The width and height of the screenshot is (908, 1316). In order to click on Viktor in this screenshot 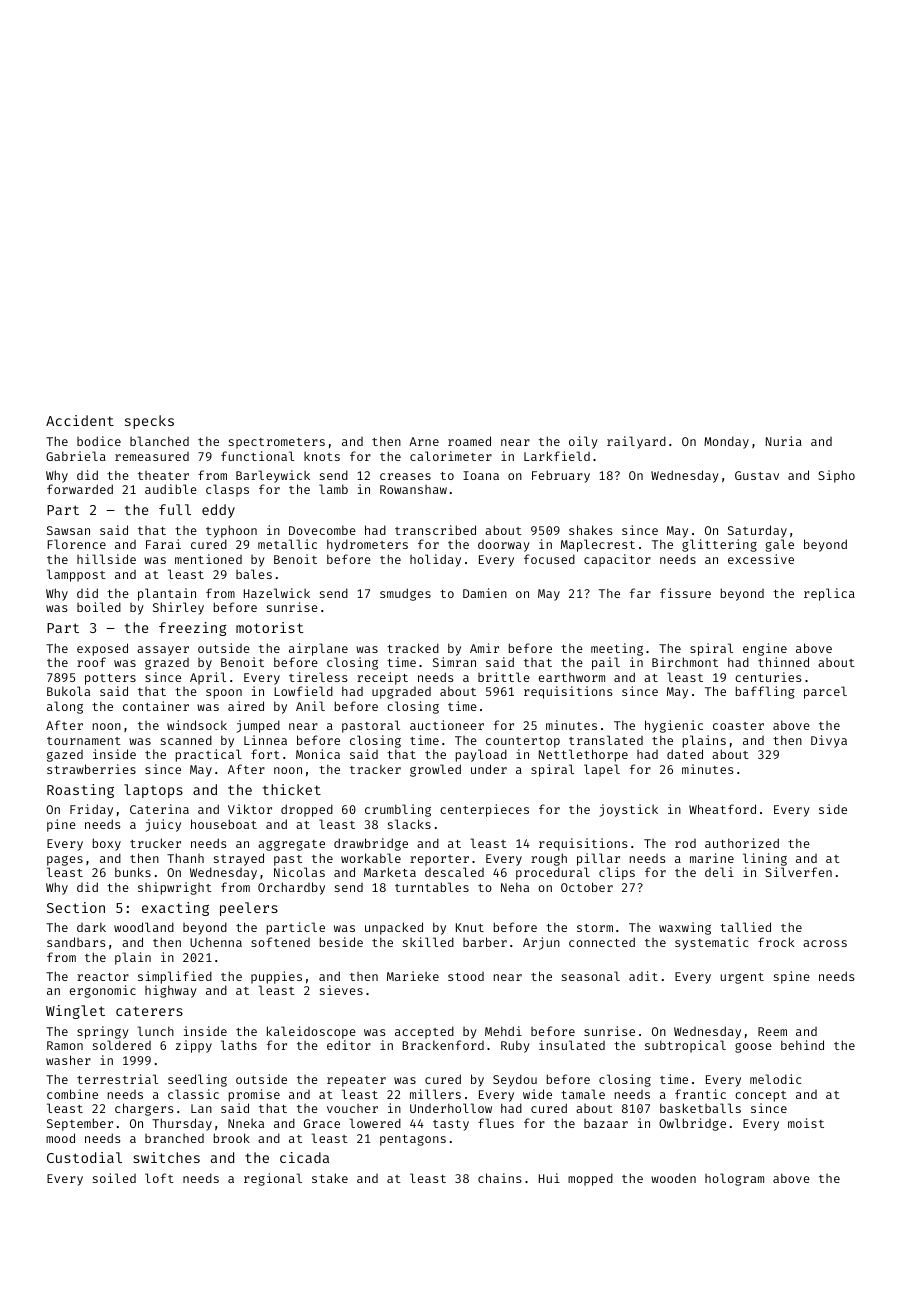, I will do `click(250, 809)`.
